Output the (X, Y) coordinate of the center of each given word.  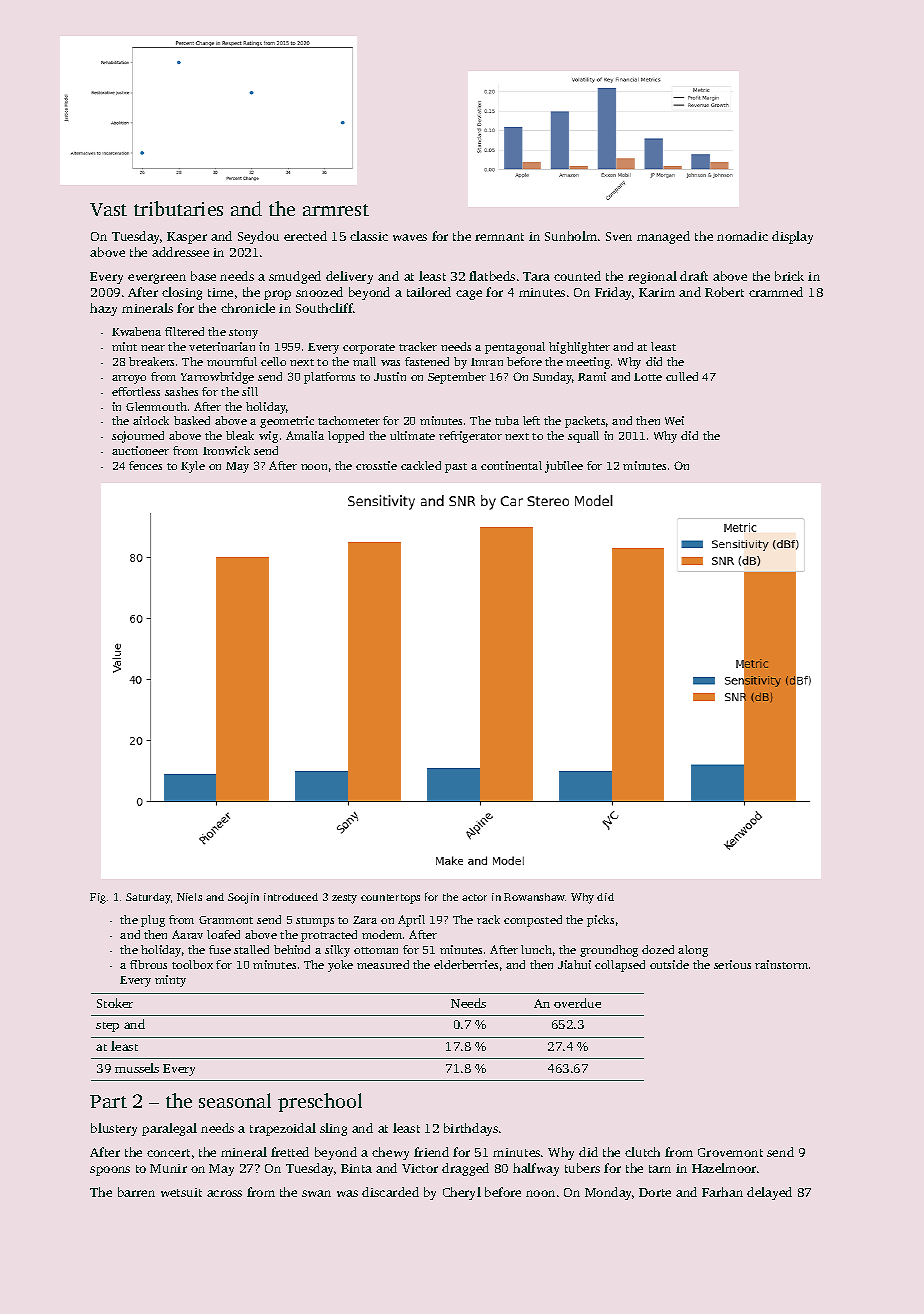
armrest (336, 210)
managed (663, 237)
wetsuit (181, 1192)
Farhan (722, 1192)
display (792, 237)
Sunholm (571, 236)
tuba (507, 420)
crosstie (376, 465)
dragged (465, 1169)
